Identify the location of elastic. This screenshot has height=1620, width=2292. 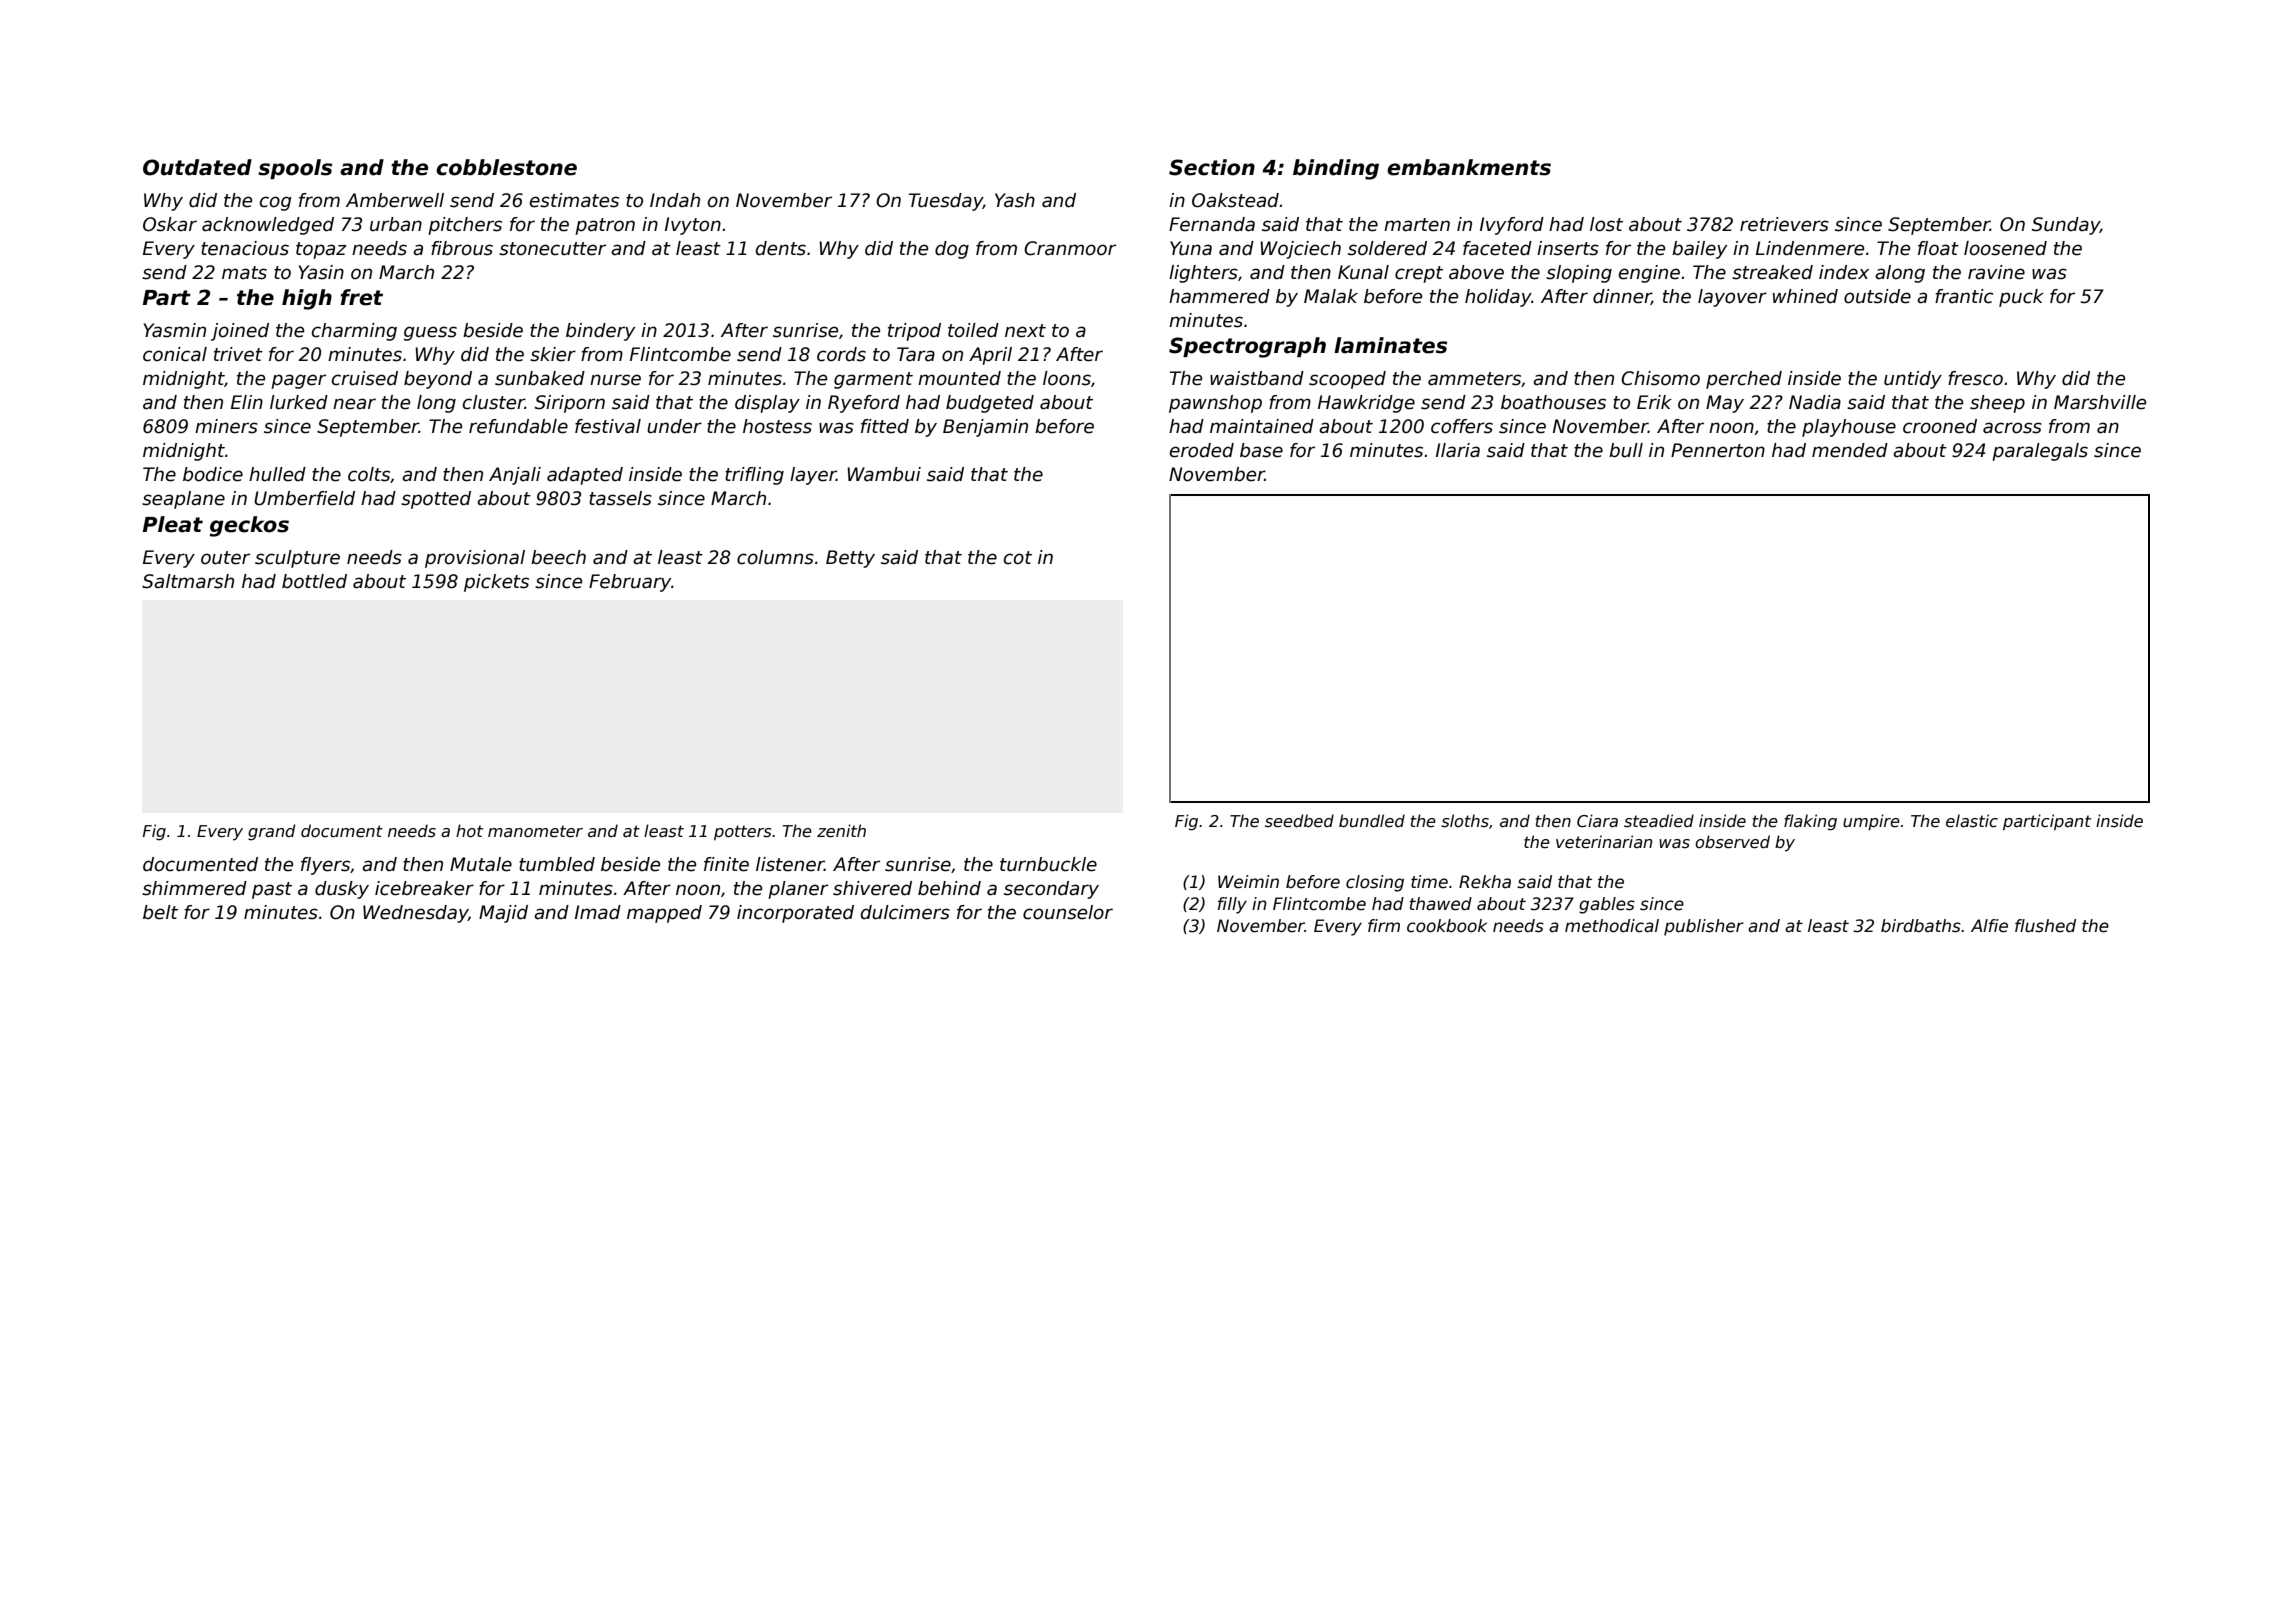
(1972, 821).
